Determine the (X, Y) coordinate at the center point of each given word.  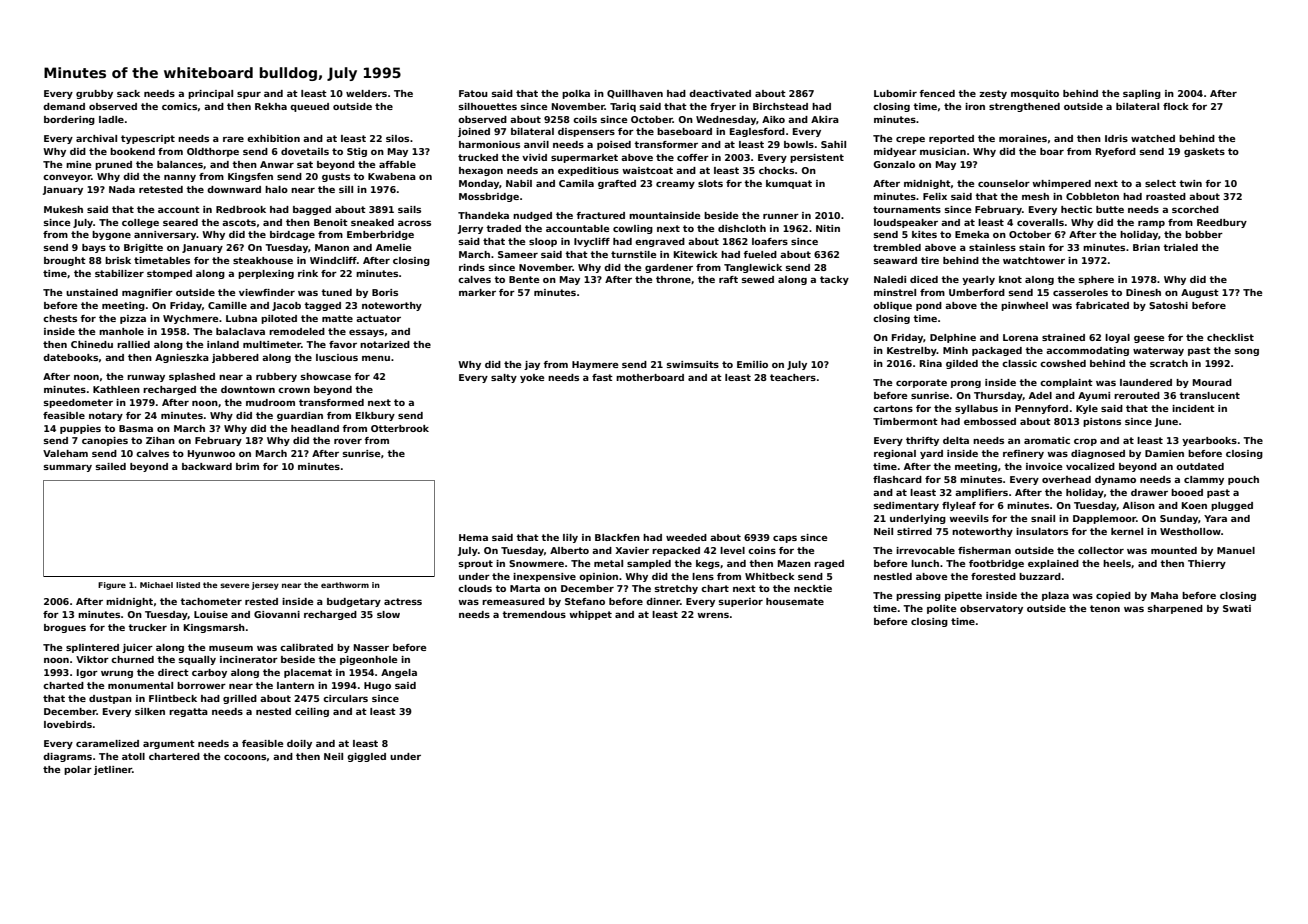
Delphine (953, 338)
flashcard (897, 479)
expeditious (588, 171)
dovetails (305, 151)
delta (956, 440)
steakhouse (263, 260)
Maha (1164, 595)
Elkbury (375, 416)
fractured (600, 215)
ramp (1151, 224)
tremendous (534, 614)
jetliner (113, 770)
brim (247, 466)
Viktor (92, 659)
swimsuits (693, 364)
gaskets (1204, 152)
